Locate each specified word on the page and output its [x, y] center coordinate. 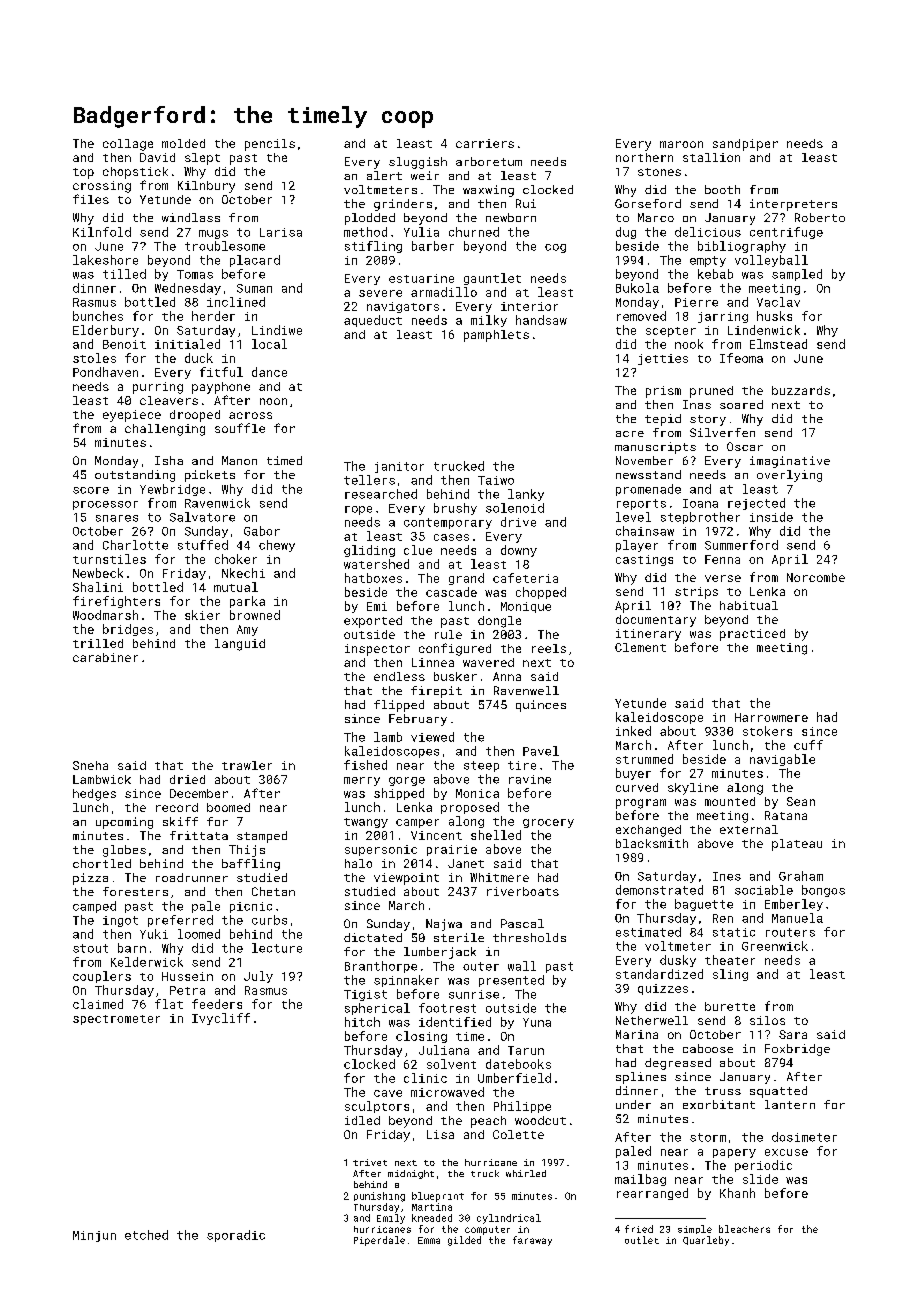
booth [722, 189]
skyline [693, 789]
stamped [262, 837]
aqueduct [373, 321]
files [91, 199]
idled [362, 1120]
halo [358, 863]
